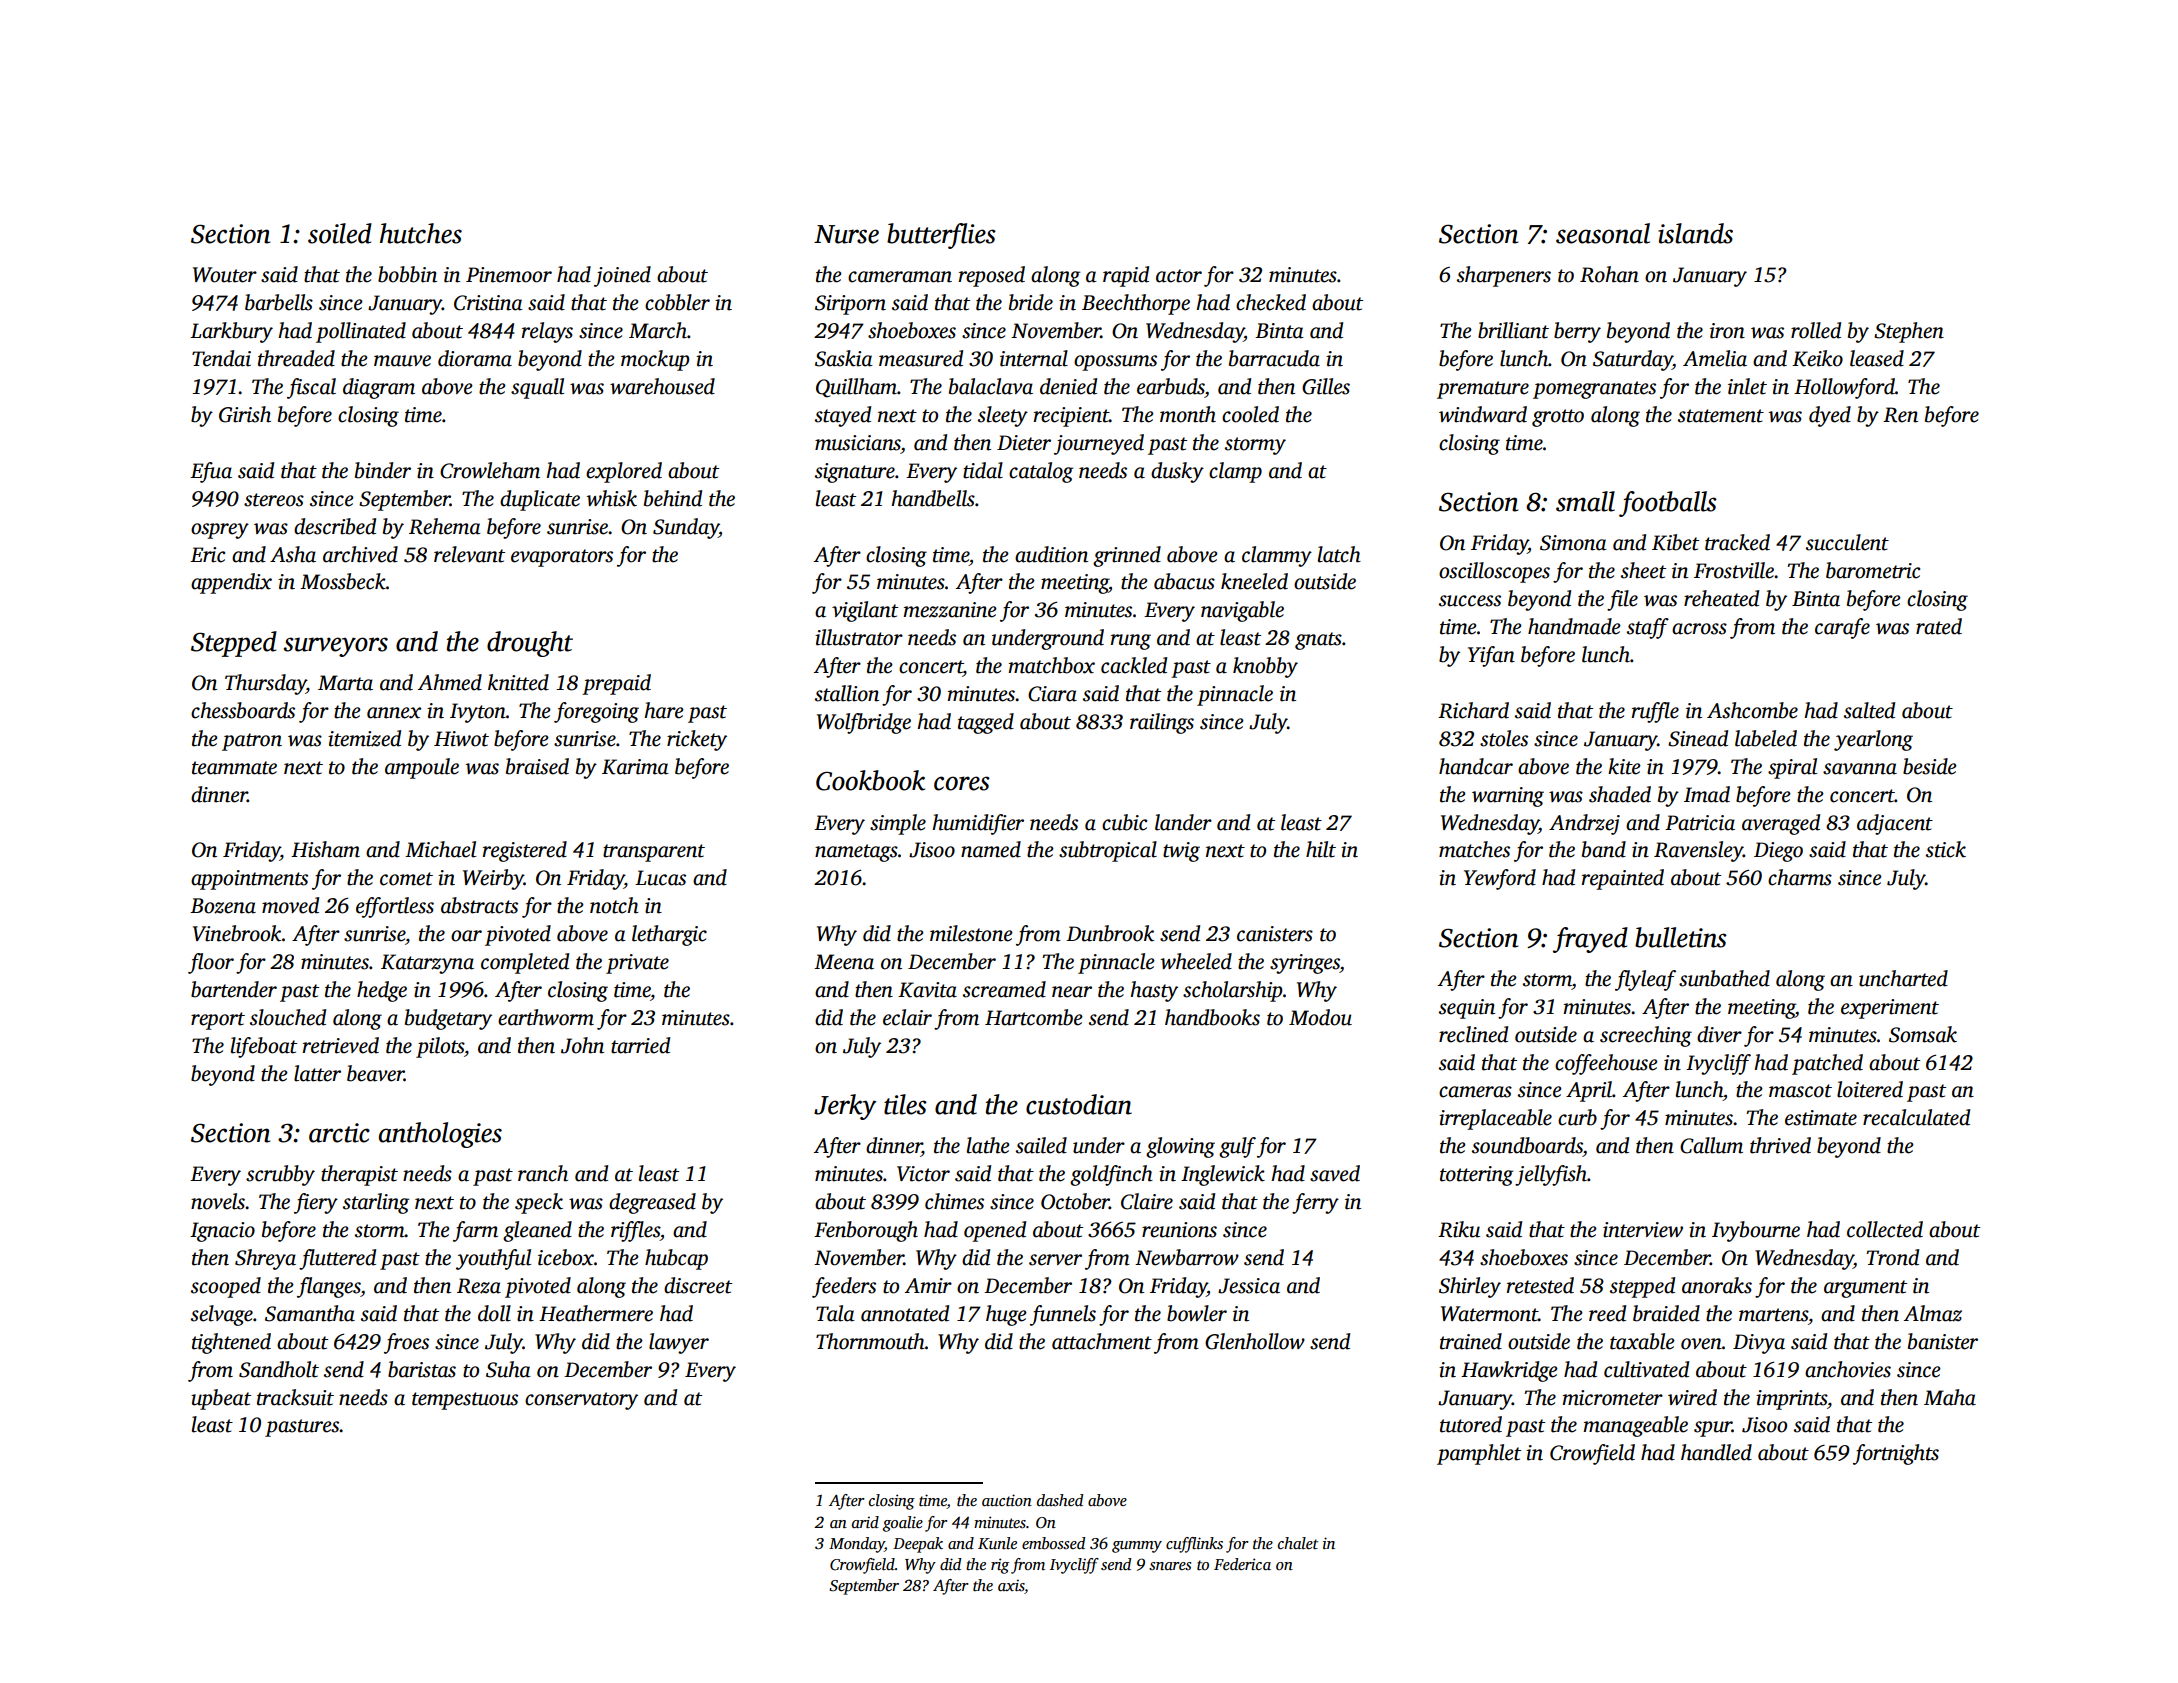  I want to click on huge, so click(1006, 1315).
